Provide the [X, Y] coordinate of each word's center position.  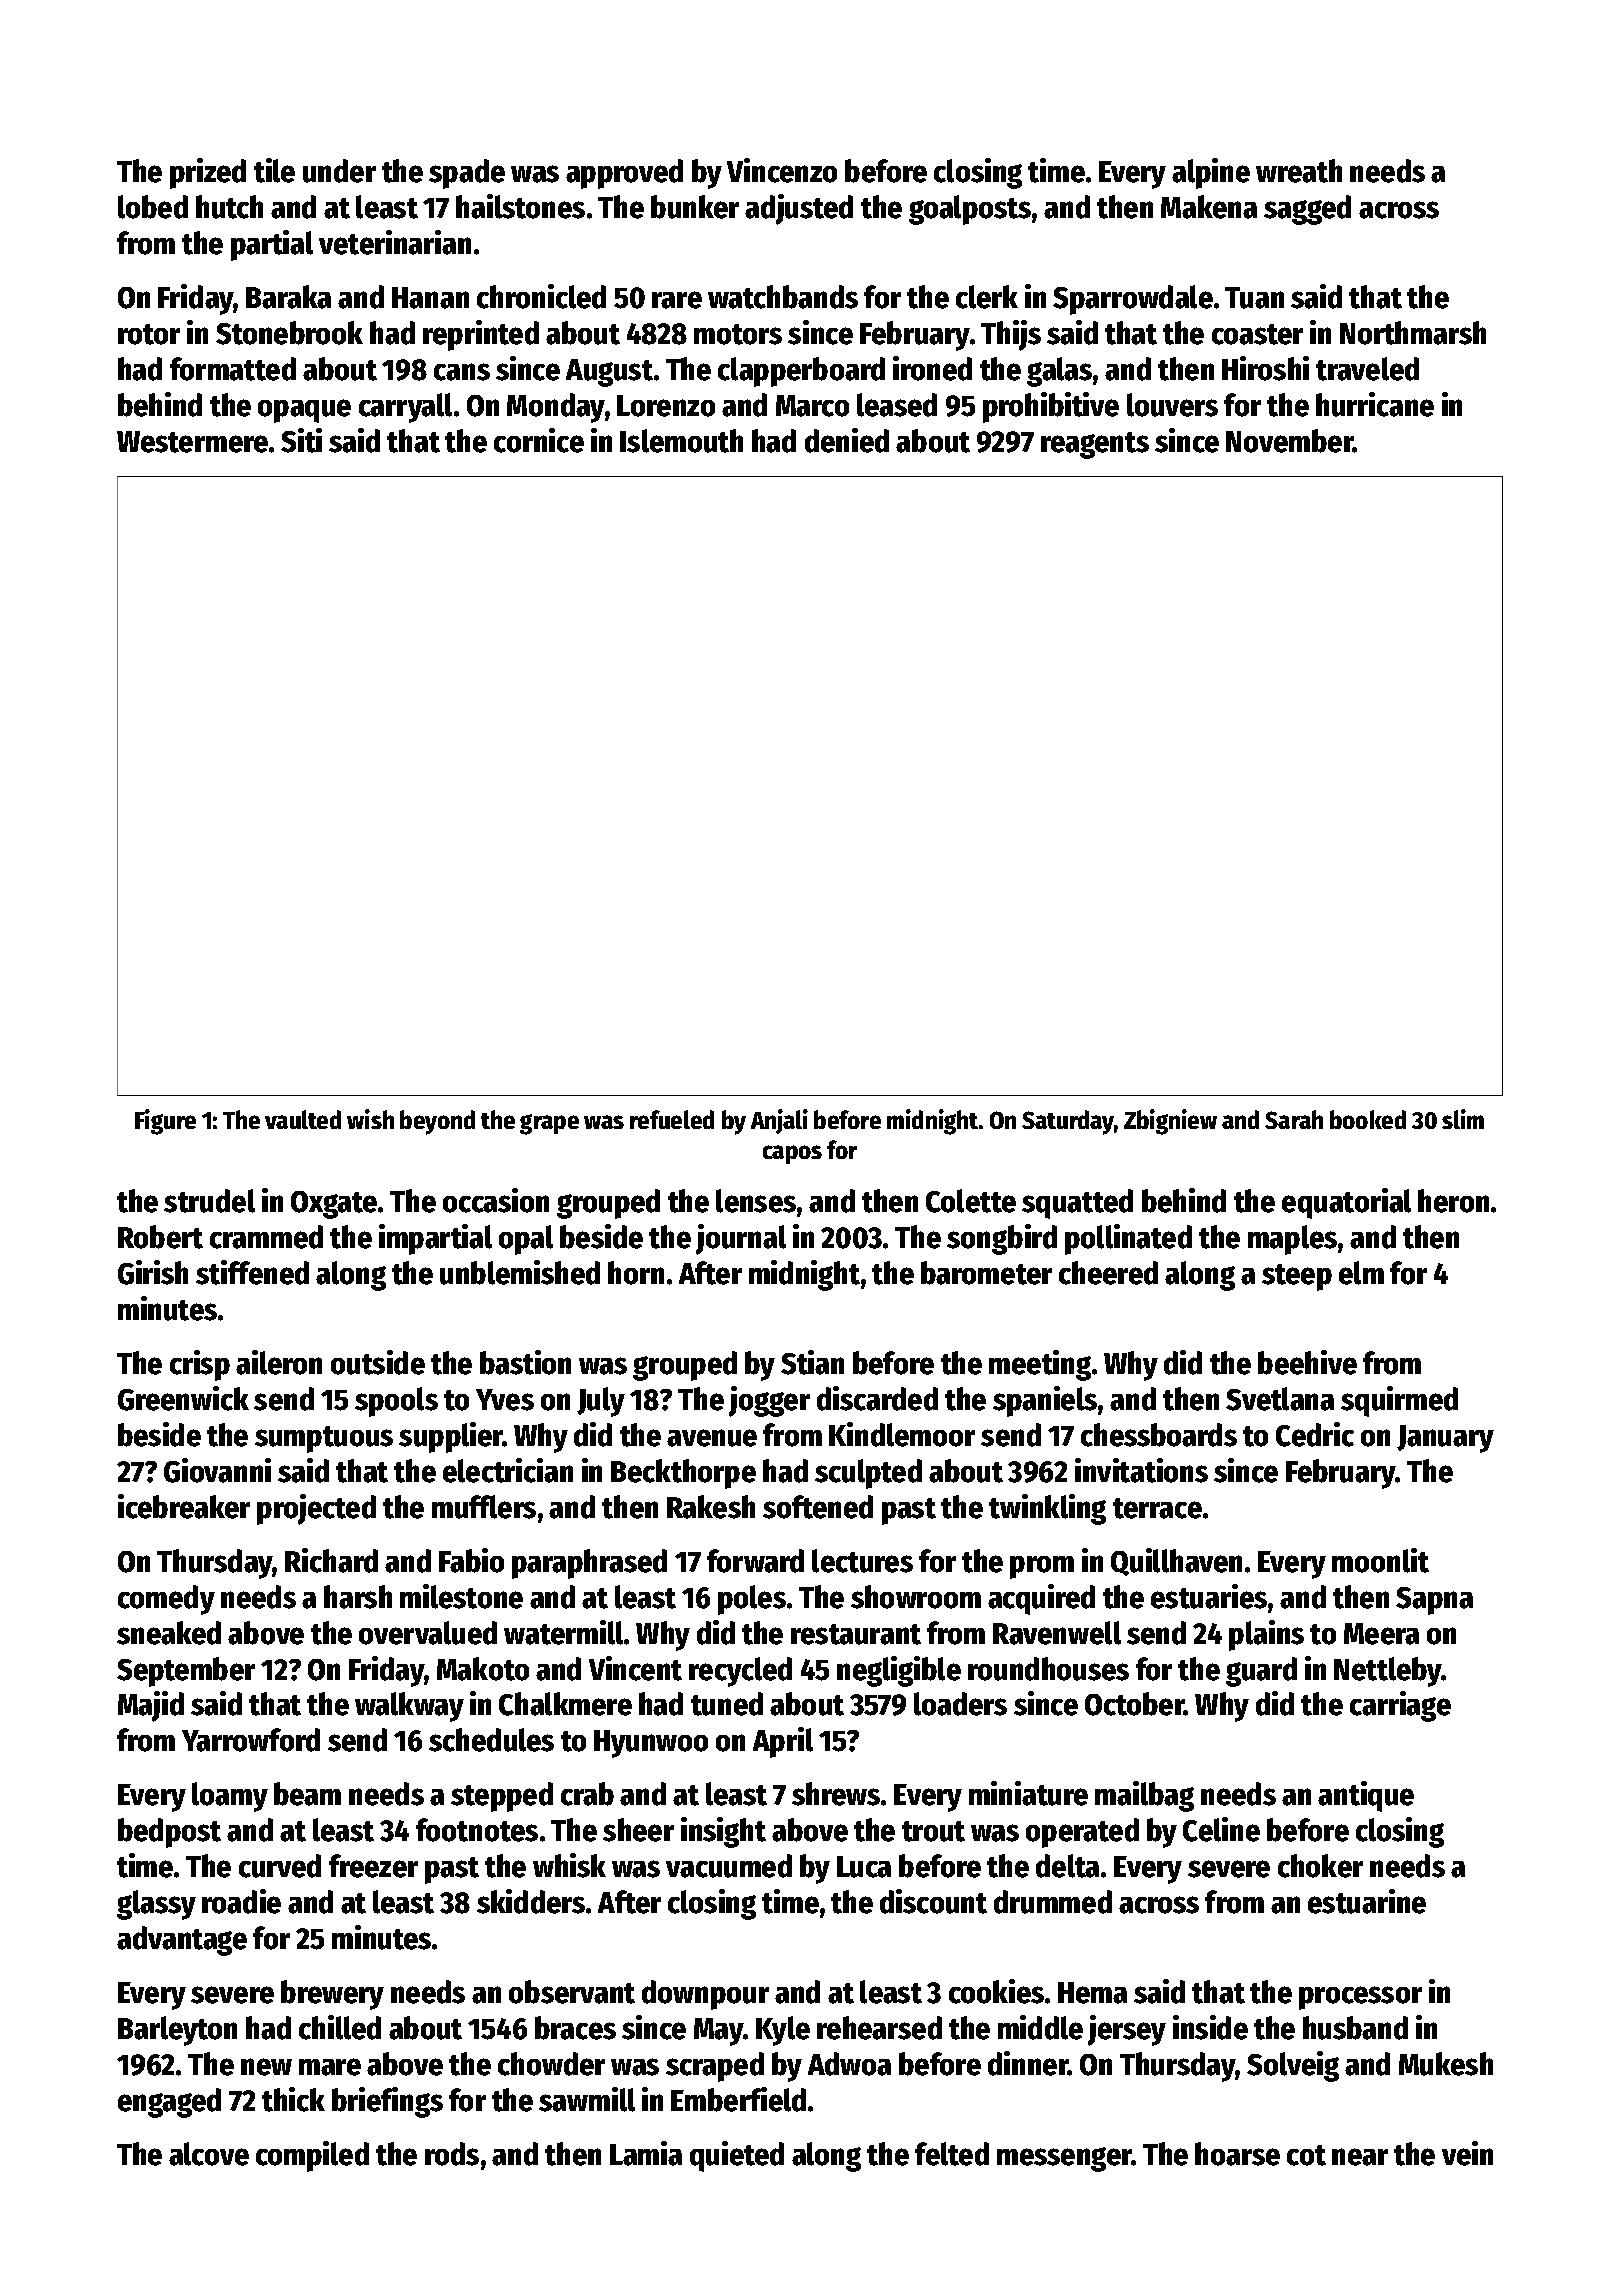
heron [1453, 1201]
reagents [1095, 445]
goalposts [970, 210]
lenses [756, 1201]
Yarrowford [251, 1740]
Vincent [635, 1668]
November [1289, 441]
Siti [301, 440]
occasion [496, 1200]
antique [1366, 1796]
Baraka [288, 297]
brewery [332, 1995]
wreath [1299, 171]
